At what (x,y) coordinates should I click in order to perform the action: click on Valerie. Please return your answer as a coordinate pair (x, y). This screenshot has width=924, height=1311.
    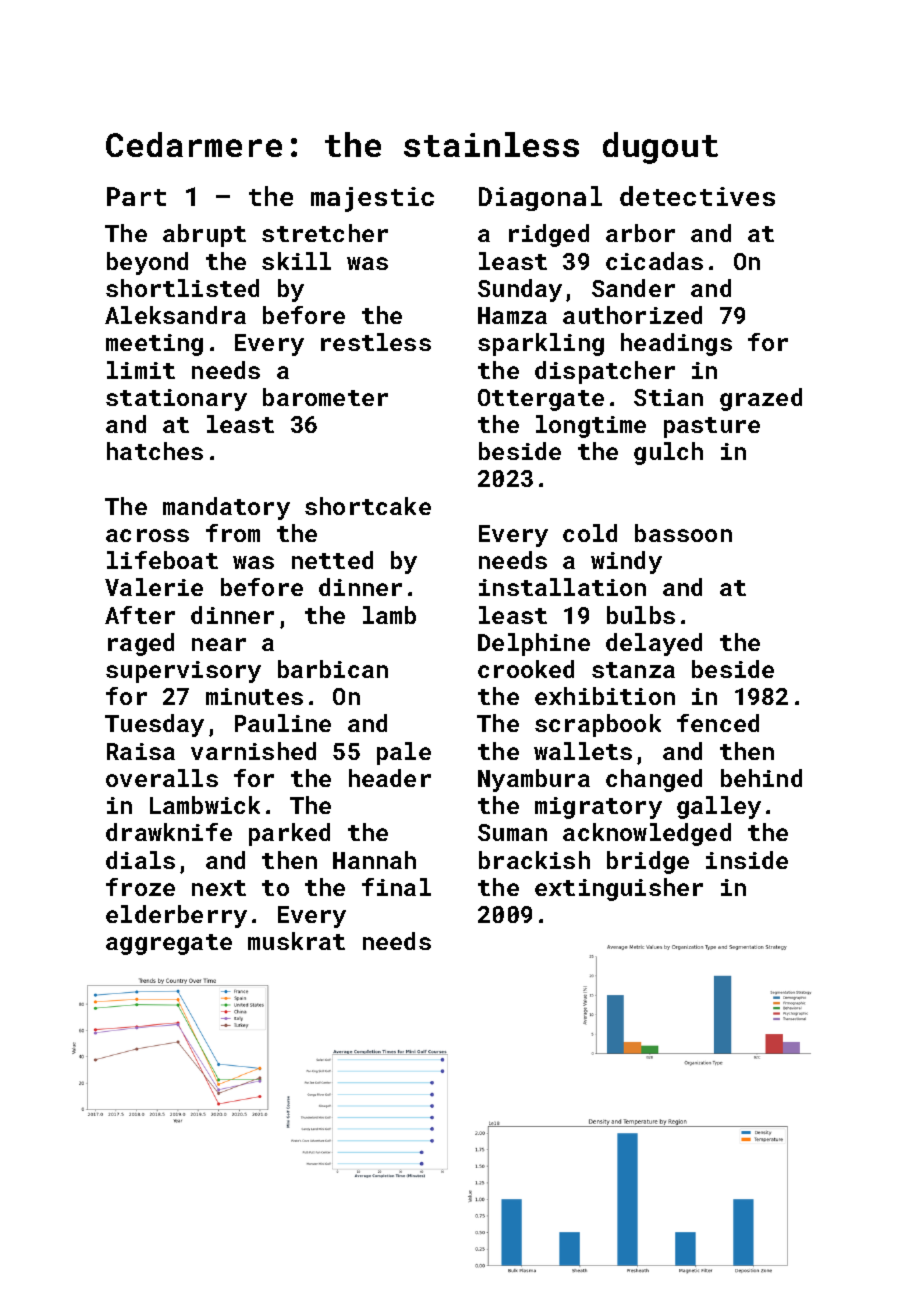
    Looking at the image, I should click on (154, 587).
